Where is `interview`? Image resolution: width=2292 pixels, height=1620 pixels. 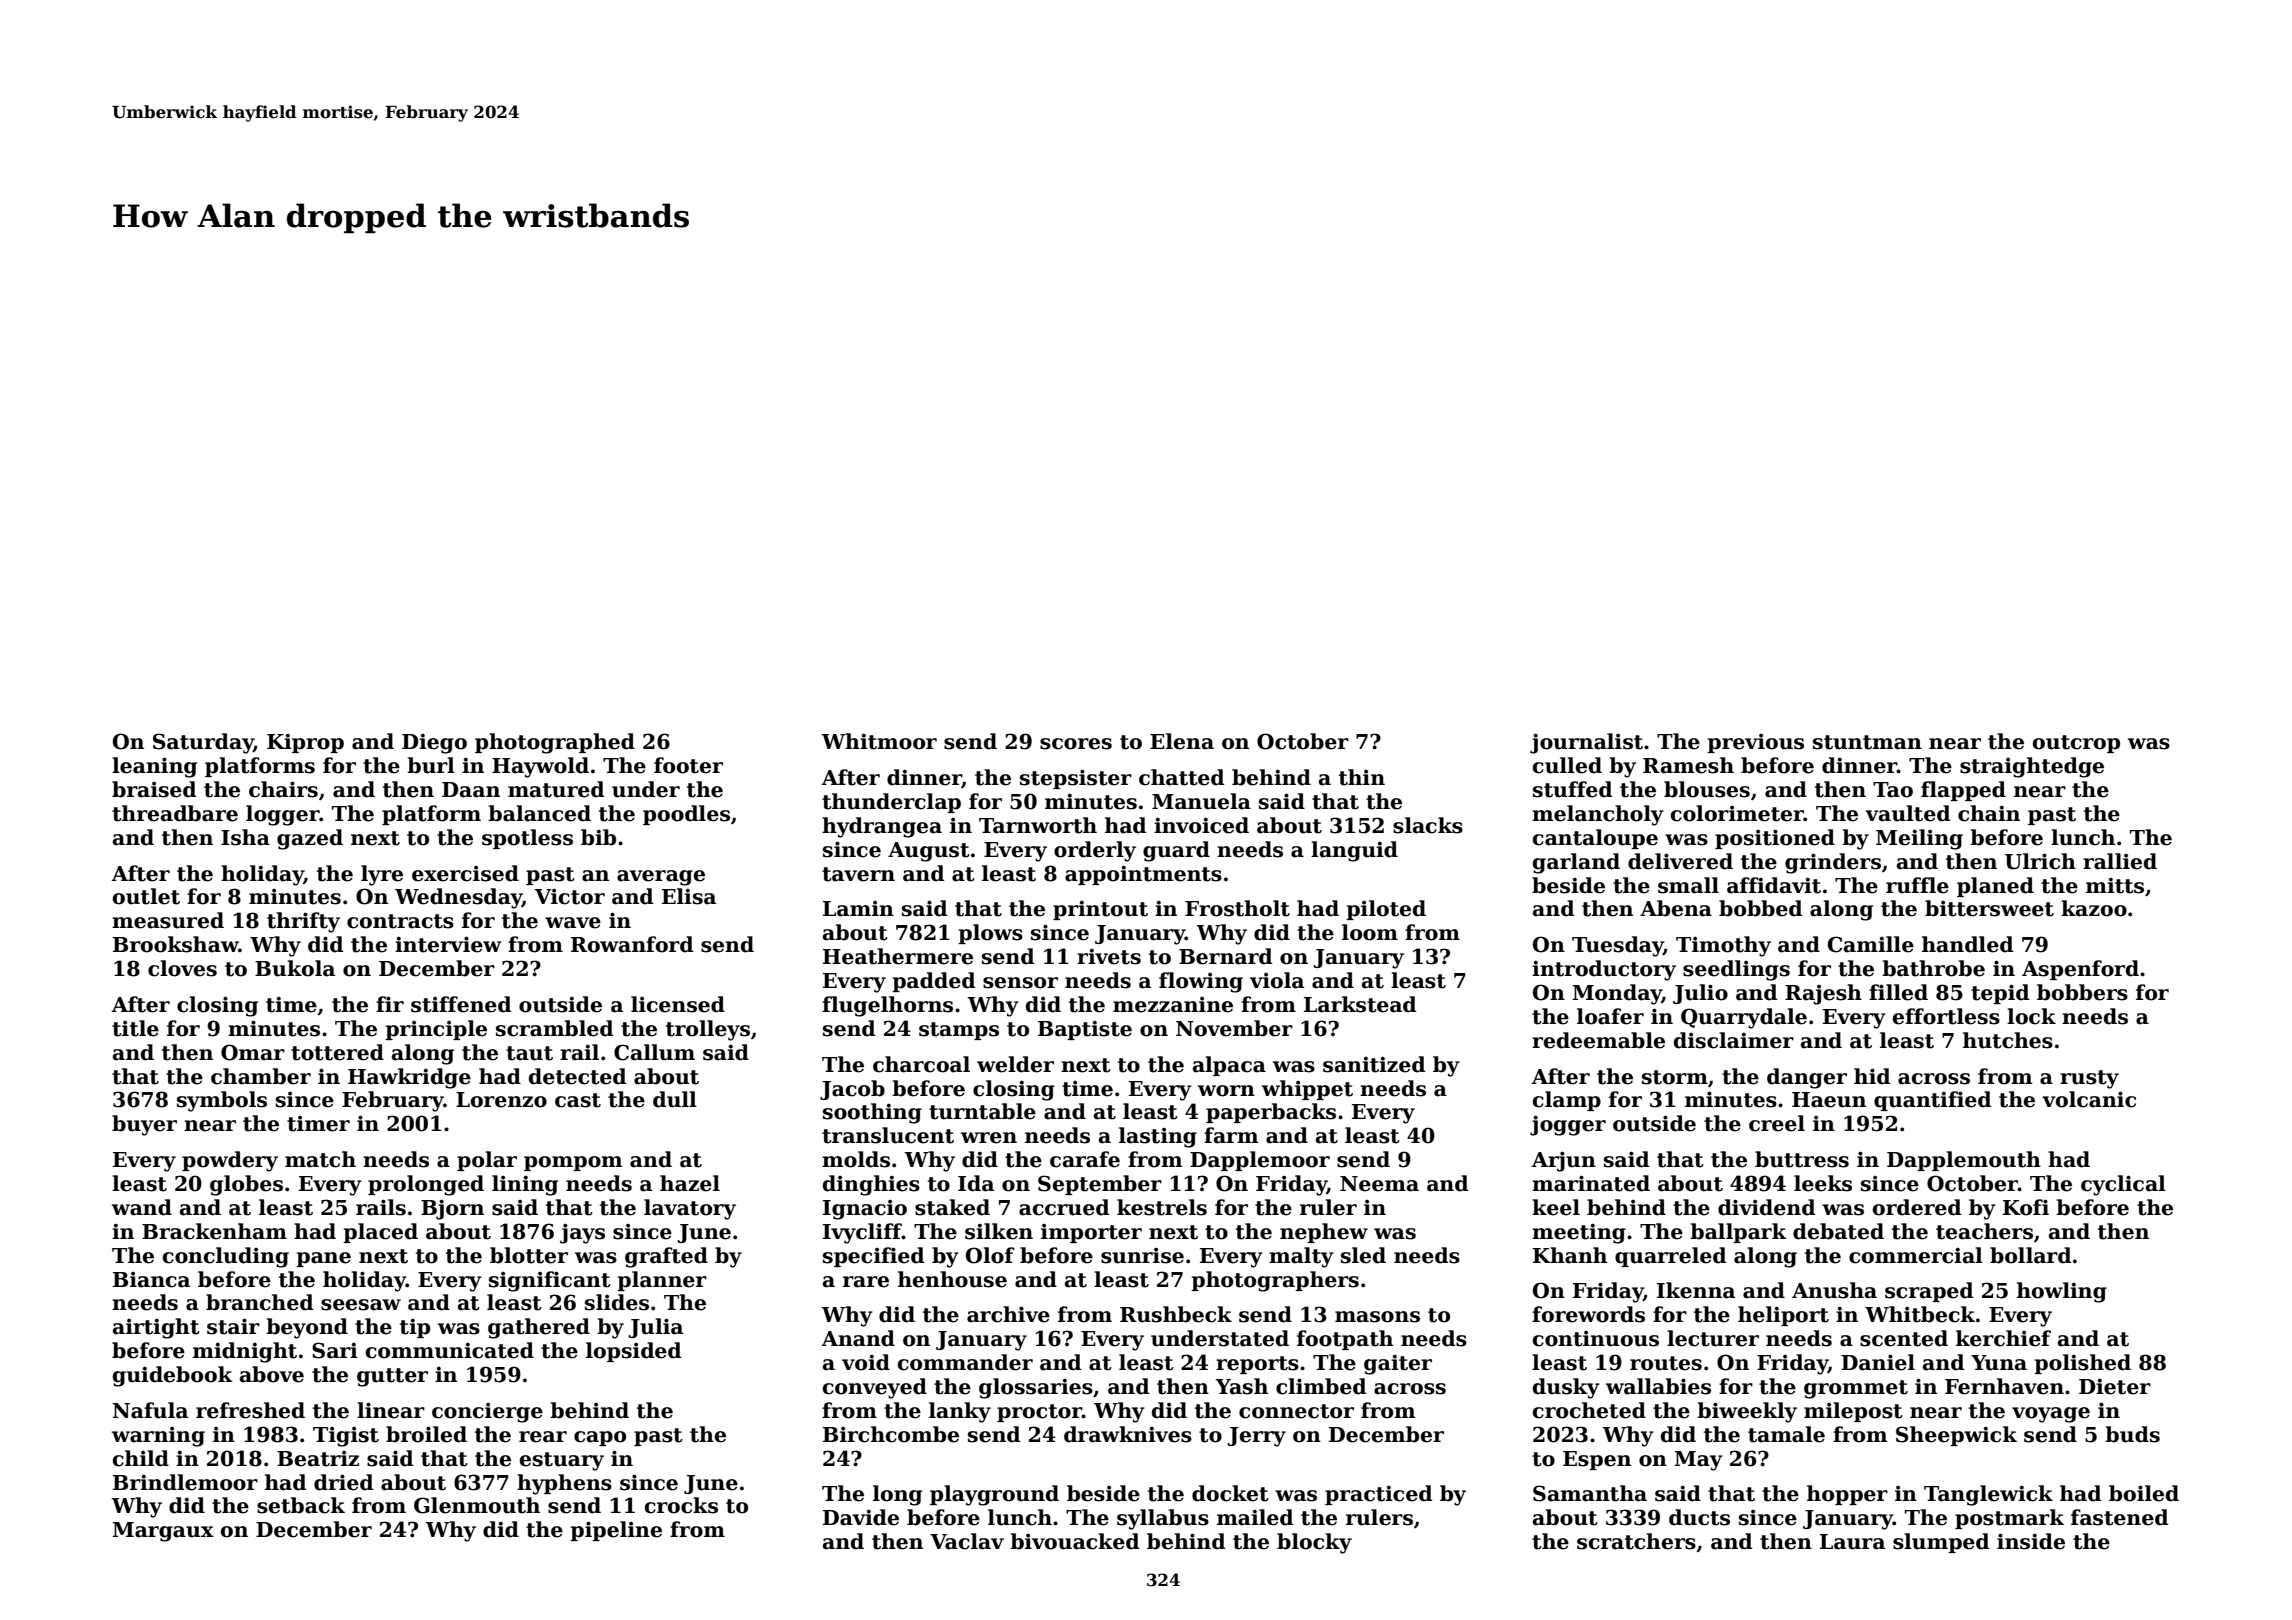 interview is located at coordinates (448, 944).
